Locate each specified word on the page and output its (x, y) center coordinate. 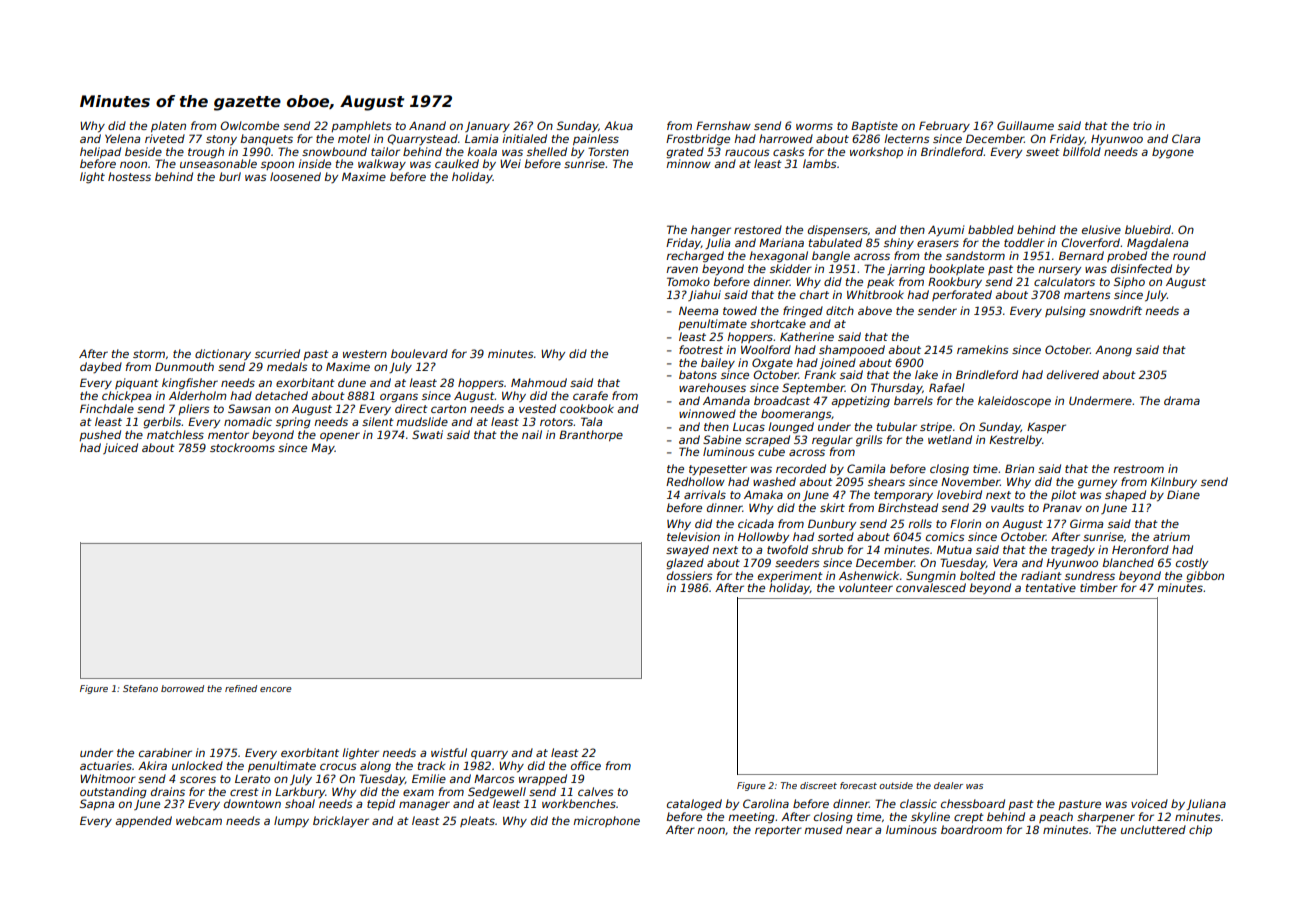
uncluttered (1153, 829)
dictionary (223, 355)
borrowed (182, 688)
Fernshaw (723, 125)
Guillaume (1025, 125)
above (875, 310)
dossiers (690, 575)
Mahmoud (539, 382)
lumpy (291, 822)
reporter (778, 831)
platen (168, 126)
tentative (1051, 587)
